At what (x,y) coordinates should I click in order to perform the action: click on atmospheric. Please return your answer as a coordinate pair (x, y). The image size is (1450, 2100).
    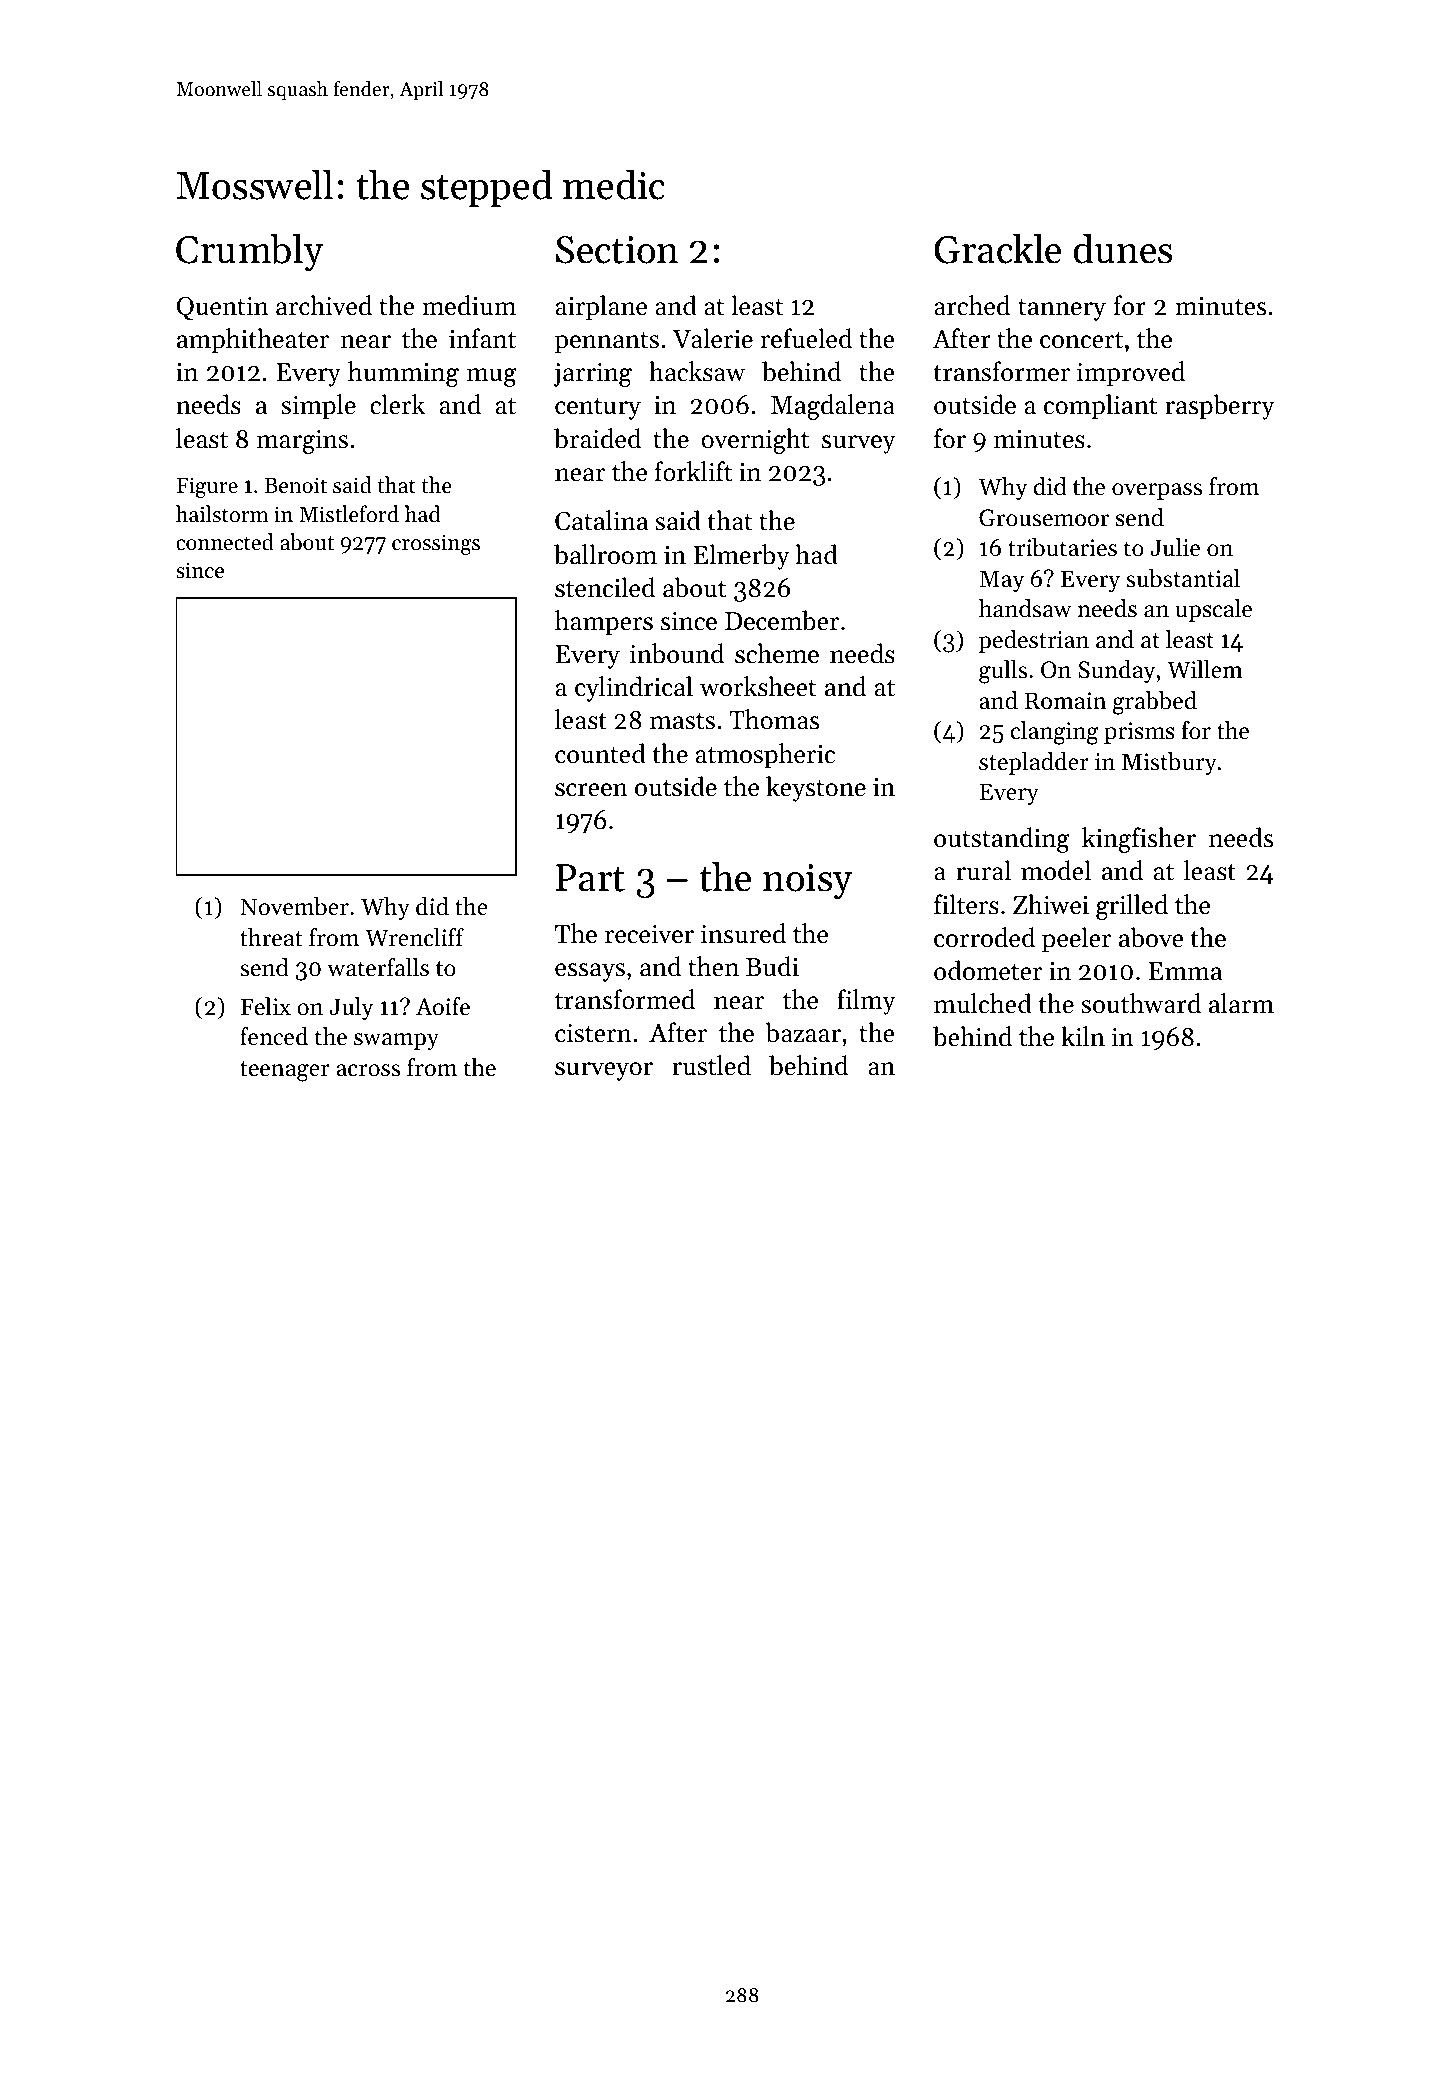
    Looking at the image, I should click on (765, 756).
